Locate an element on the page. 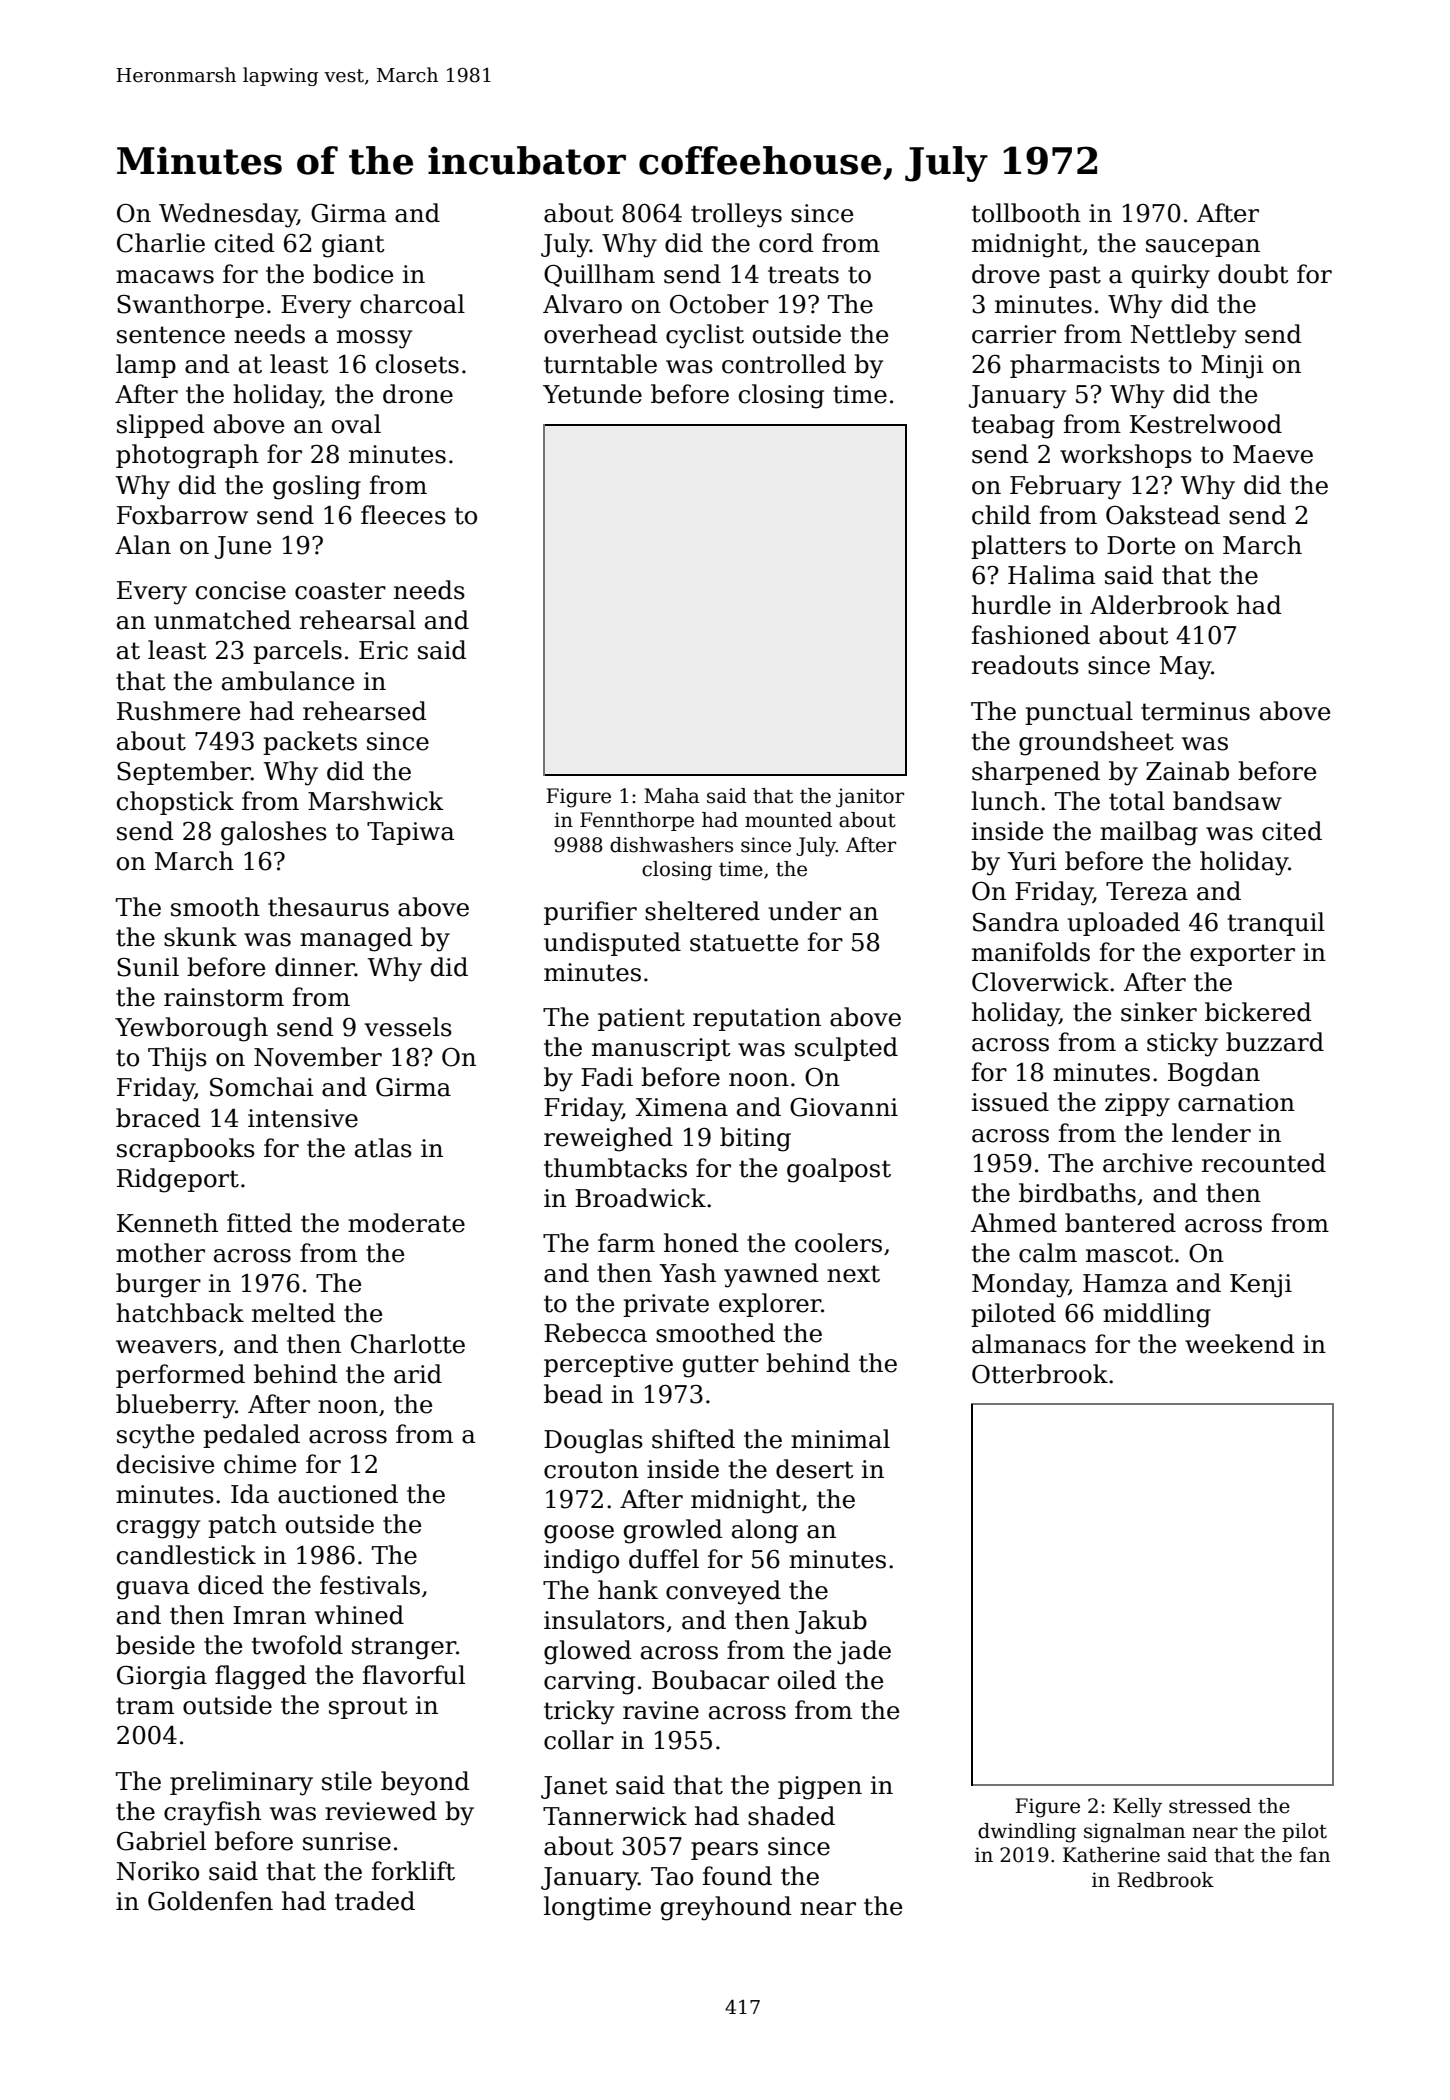 This page has width=1450, height=2100. intensive is located at coordinates (303, 1118).
